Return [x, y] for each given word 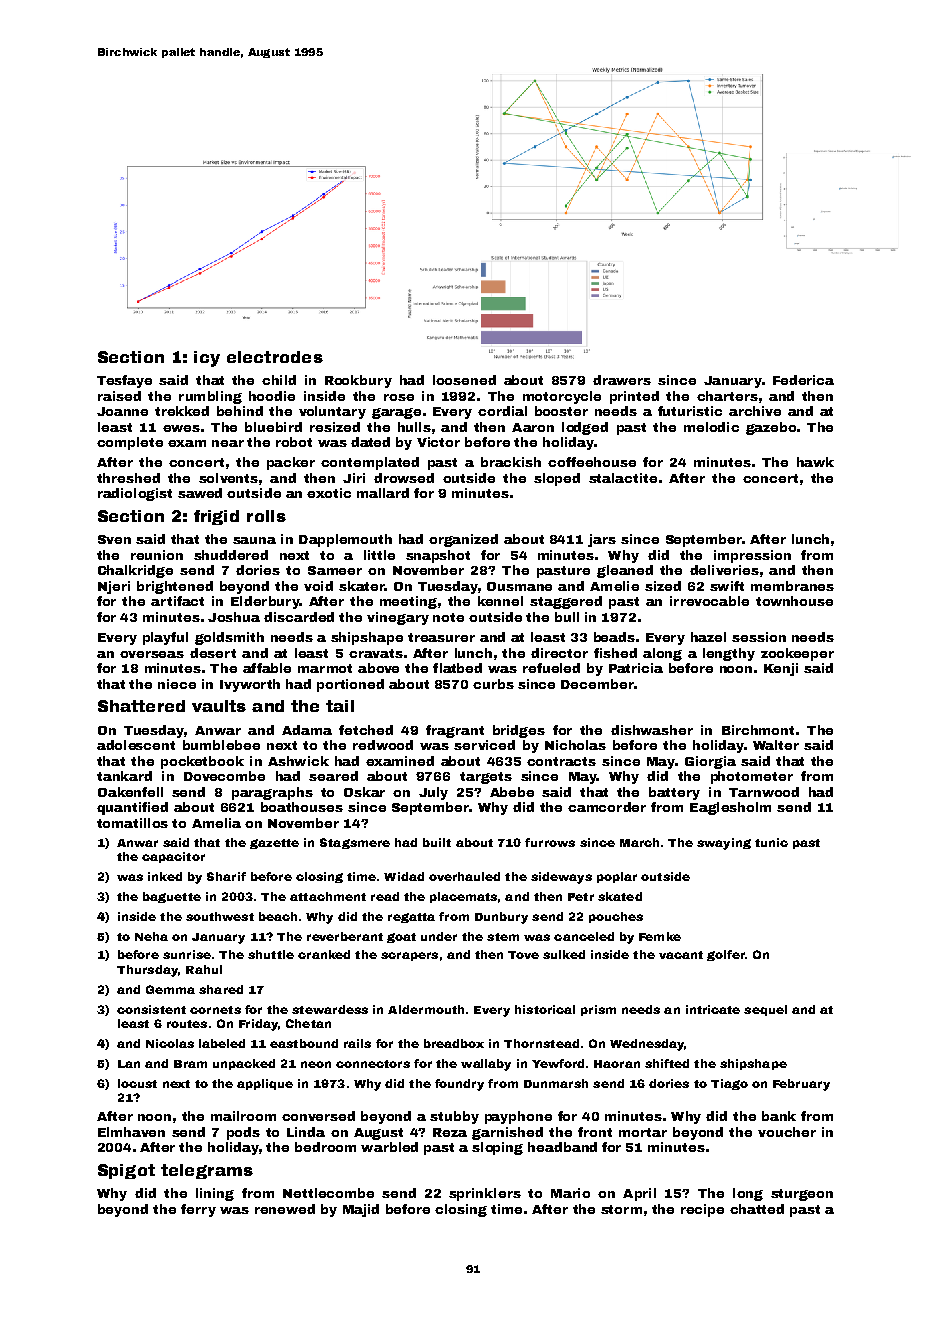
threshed [128, 478]
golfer [726, 955]
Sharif [226, 876]
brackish [511, 462]
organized [463, 540]
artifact [177, 601]
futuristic [690, 411]
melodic [711, 427]
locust [137, 1083]
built [437, 842]
